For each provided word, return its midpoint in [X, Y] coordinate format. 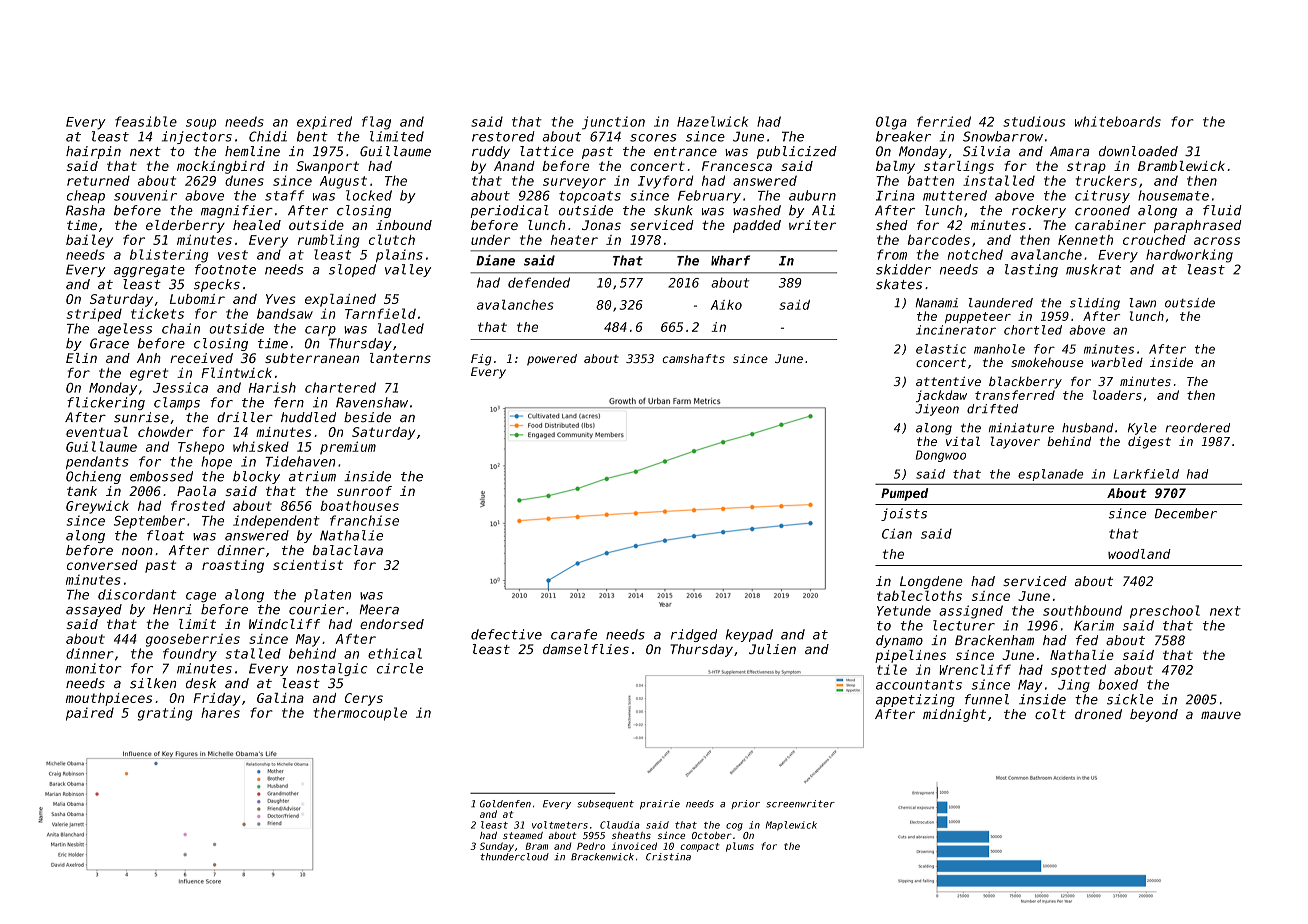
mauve [1221, 715]
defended [539, 282]
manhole [999, 349]
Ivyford [665, 182]
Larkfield [1146, 474]
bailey [89, 241]
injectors [197, 137]
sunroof [364, 491]
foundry [190, 655]
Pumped [904, 494]
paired [90, 714]
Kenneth [1085, 240]
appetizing [915, 700]
